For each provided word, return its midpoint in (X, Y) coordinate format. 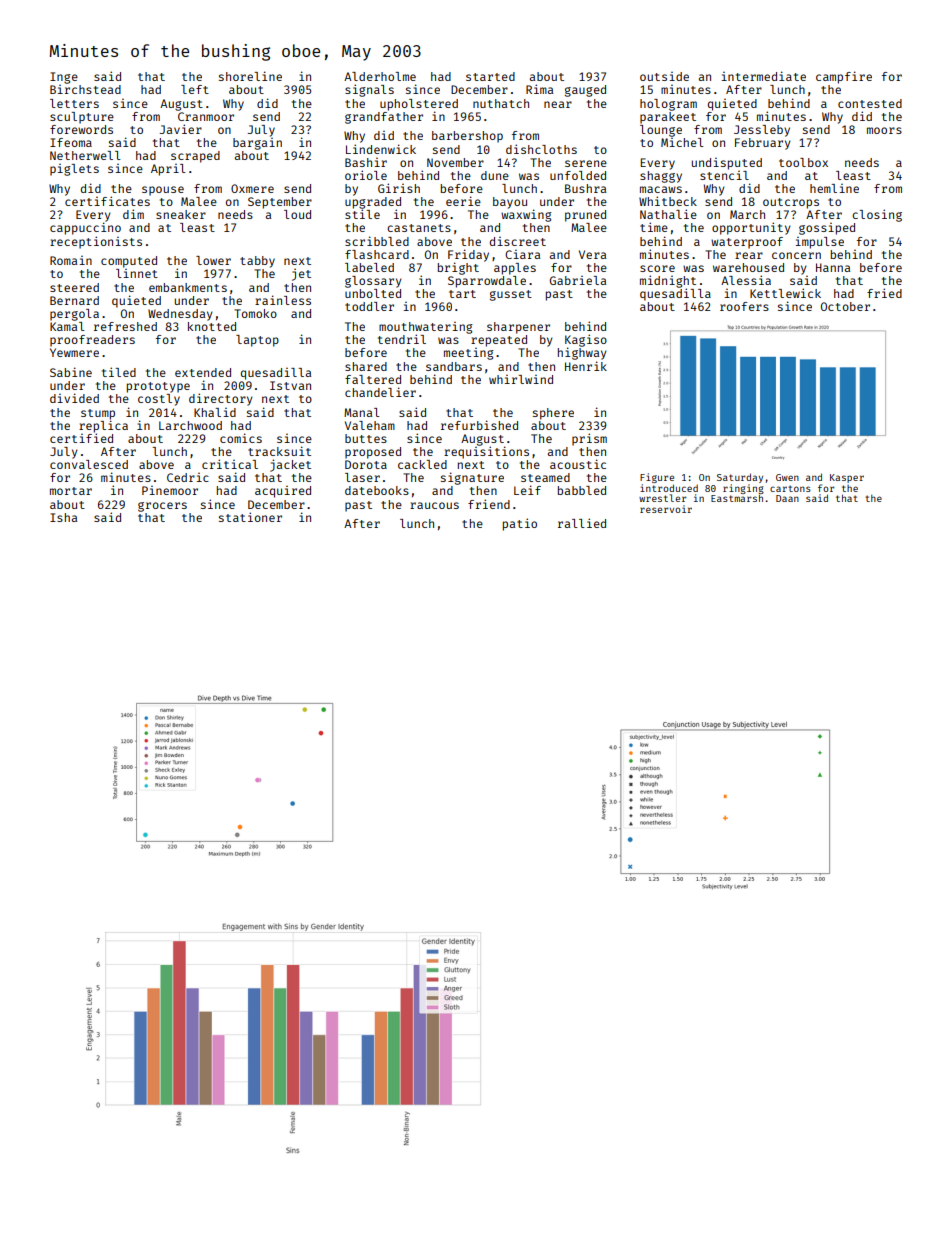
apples (515, 269)
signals (369, 90)
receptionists (96, 242)
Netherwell (85, 155)
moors (884, 130)
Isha (63, 517)
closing (877, 215)
